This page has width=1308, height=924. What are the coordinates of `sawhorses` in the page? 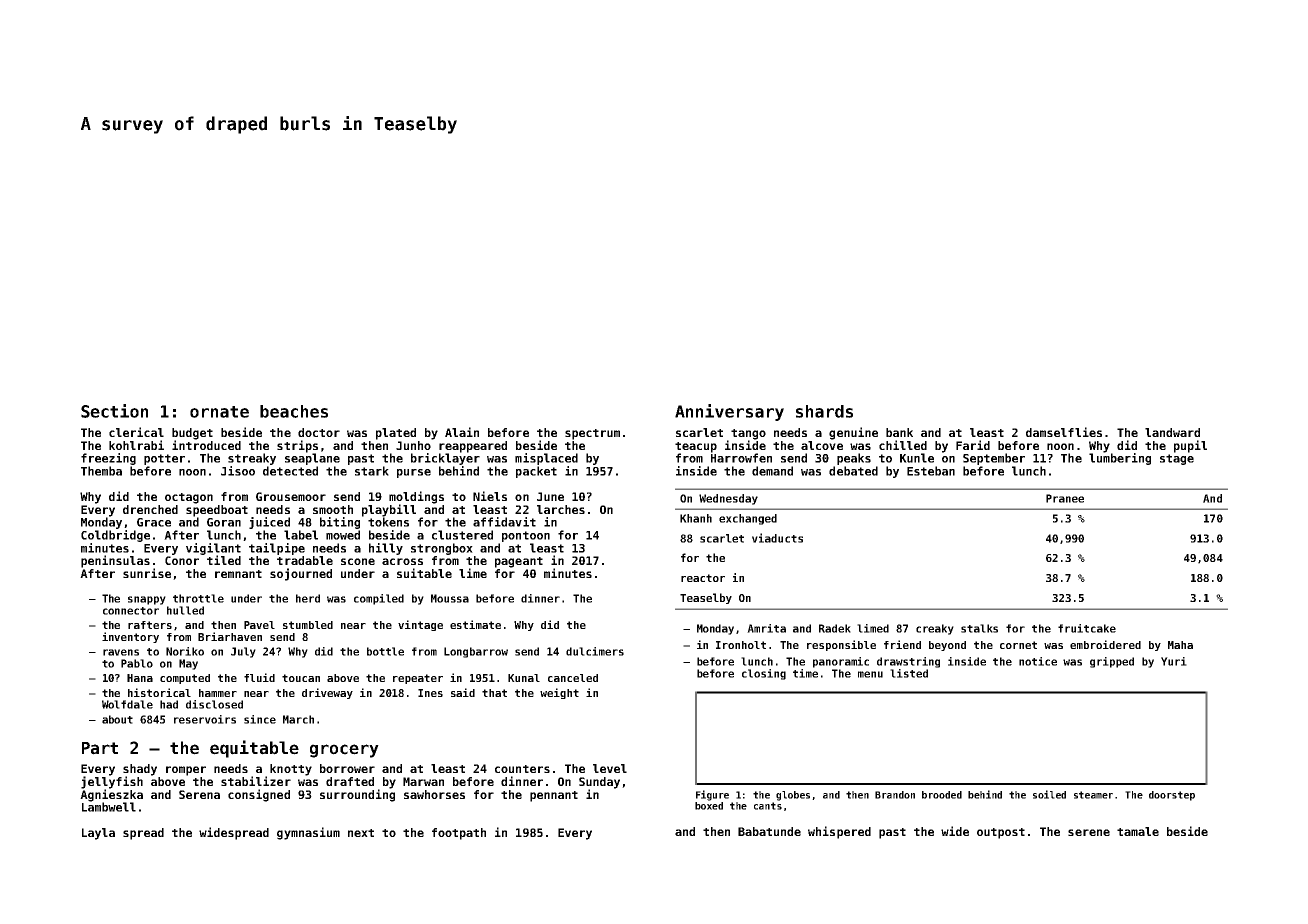 It's located at (434, 794).
